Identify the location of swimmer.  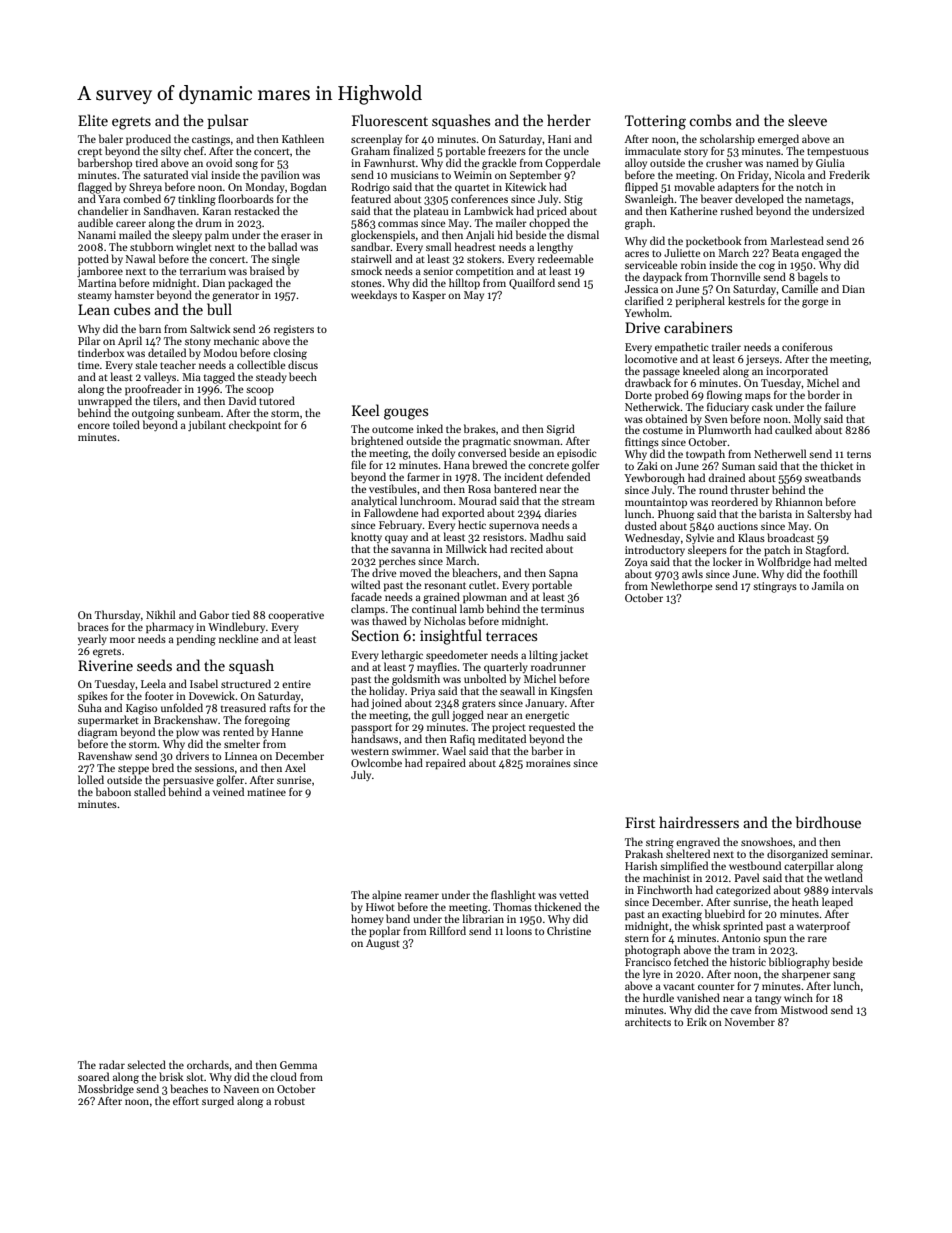
(414, 751).
